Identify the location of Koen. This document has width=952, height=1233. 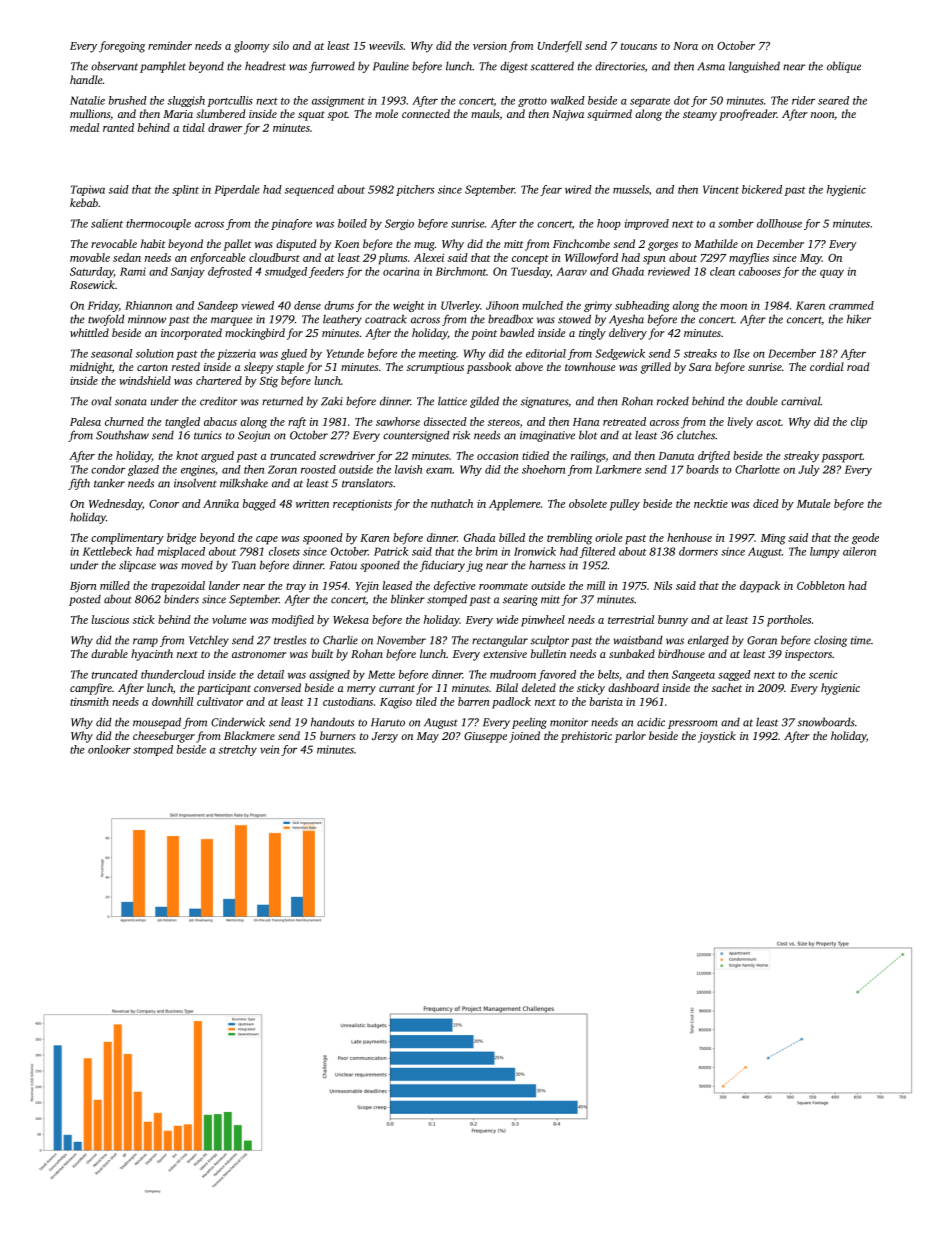
(347, 244).
